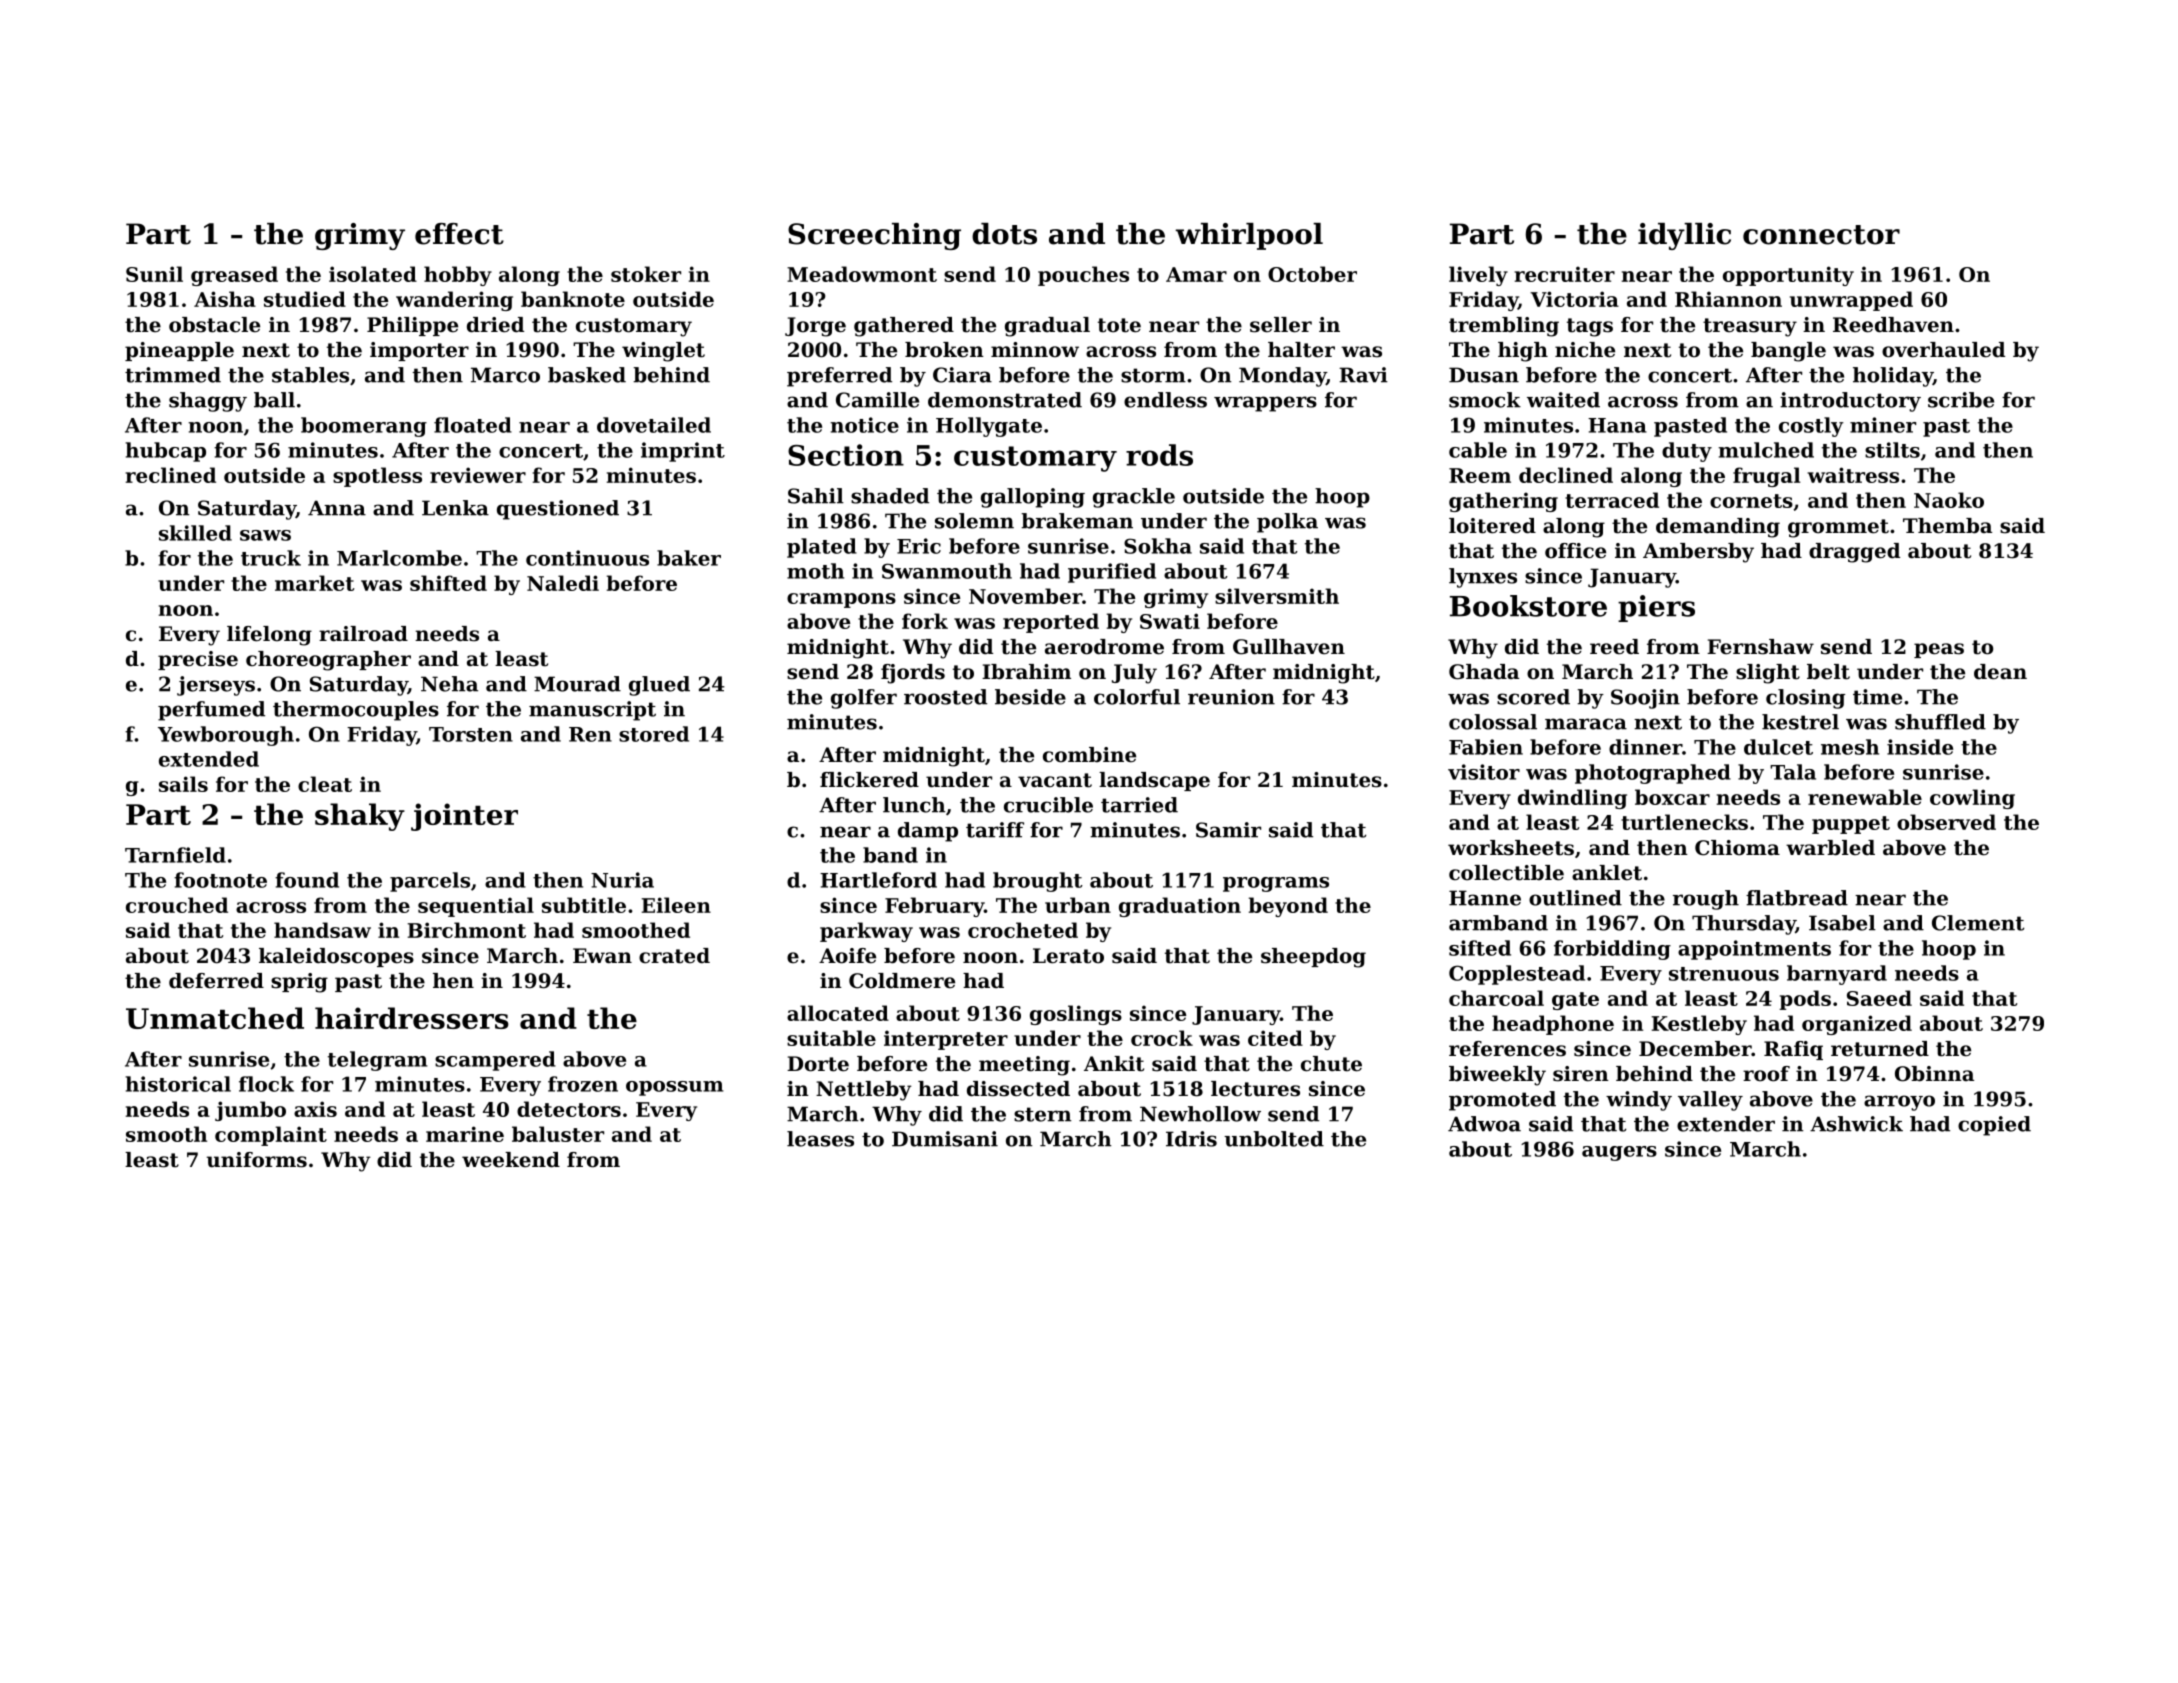  Describe the element at coordinates (364, 427) in the screenshot. I see `boomerang` at that location.
